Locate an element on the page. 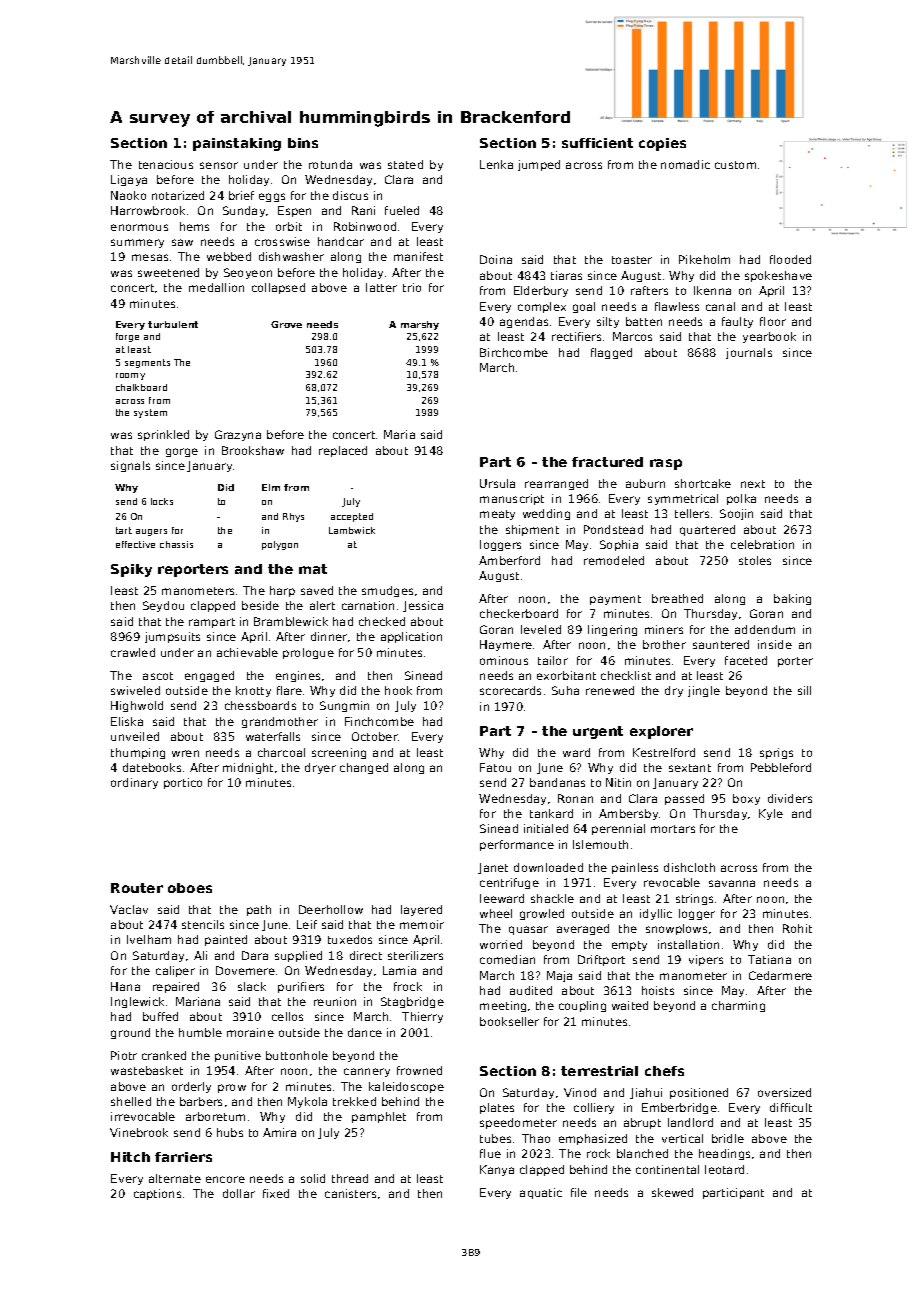 The height and width of the page is (1308, 924). direct is located at coordinates (366, 955).
